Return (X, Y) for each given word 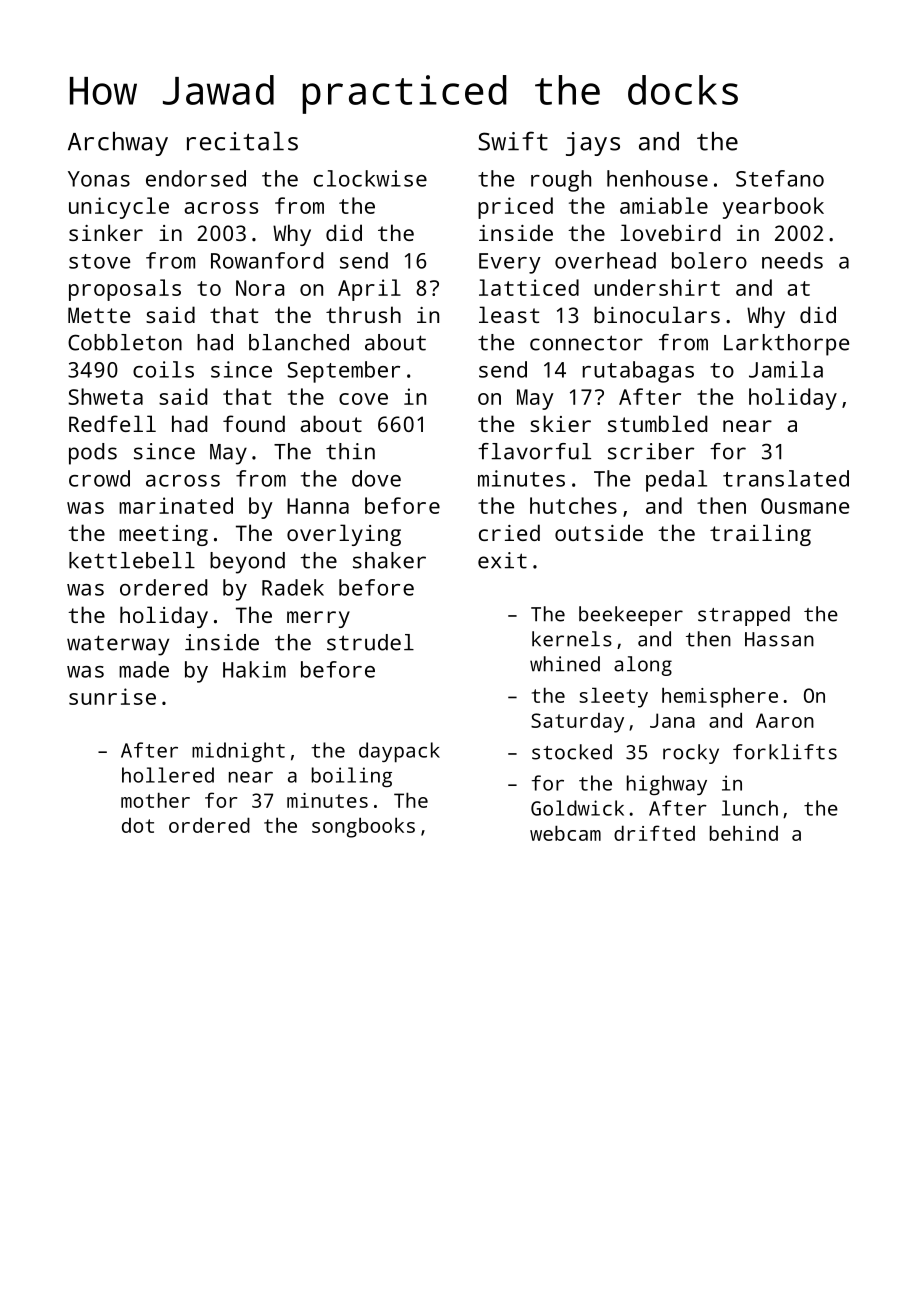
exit (502, 560)
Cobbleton (125, 342)
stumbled (657, 423)
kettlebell (132, 560)
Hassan (779, 639)
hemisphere (720, 697)
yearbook (773, 208)
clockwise (370, 178)
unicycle (119, 208)
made (144, 669)
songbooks (363, 827)
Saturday (577, 723)
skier (560, 423)
